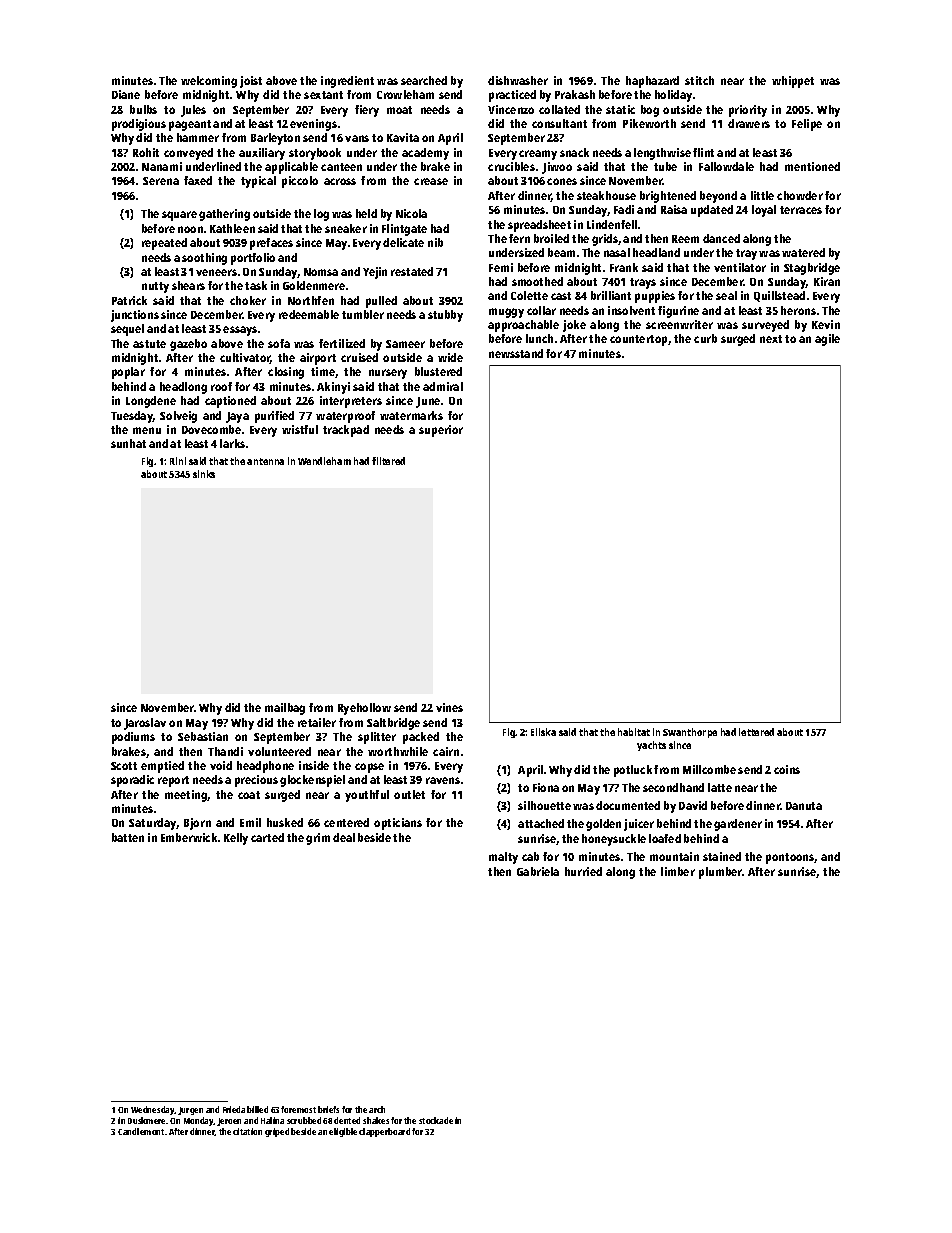 The width and height of the image is (952, 1233). Describe the element at coordinates (141, 1131) in the image. I see `Candlemont` at that location.
